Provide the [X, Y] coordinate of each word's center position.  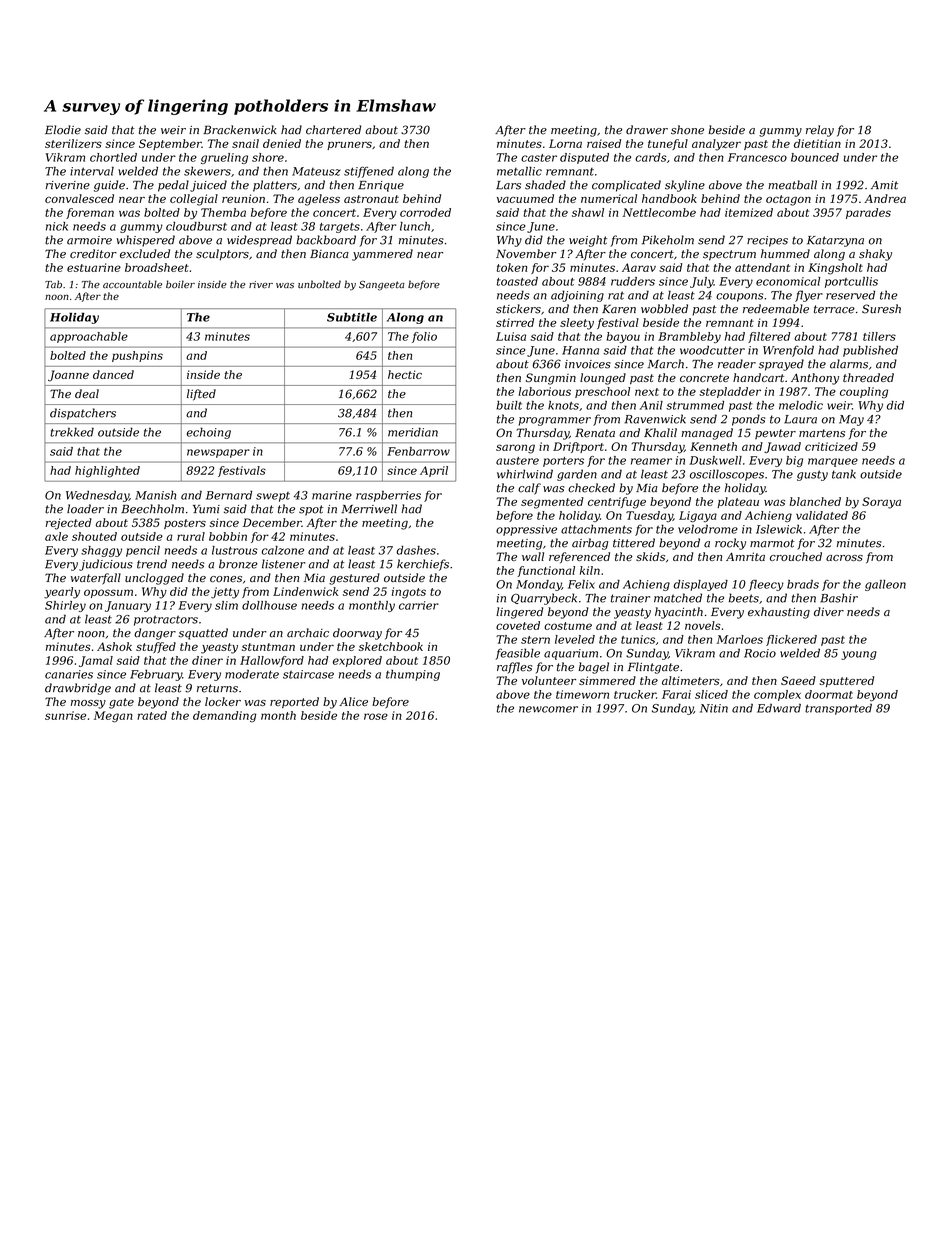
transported [838, 709]
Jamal [96, 661]
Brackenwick [240, 130]
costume [568, 626]
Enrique [381, 186]
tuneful [668, 144]
